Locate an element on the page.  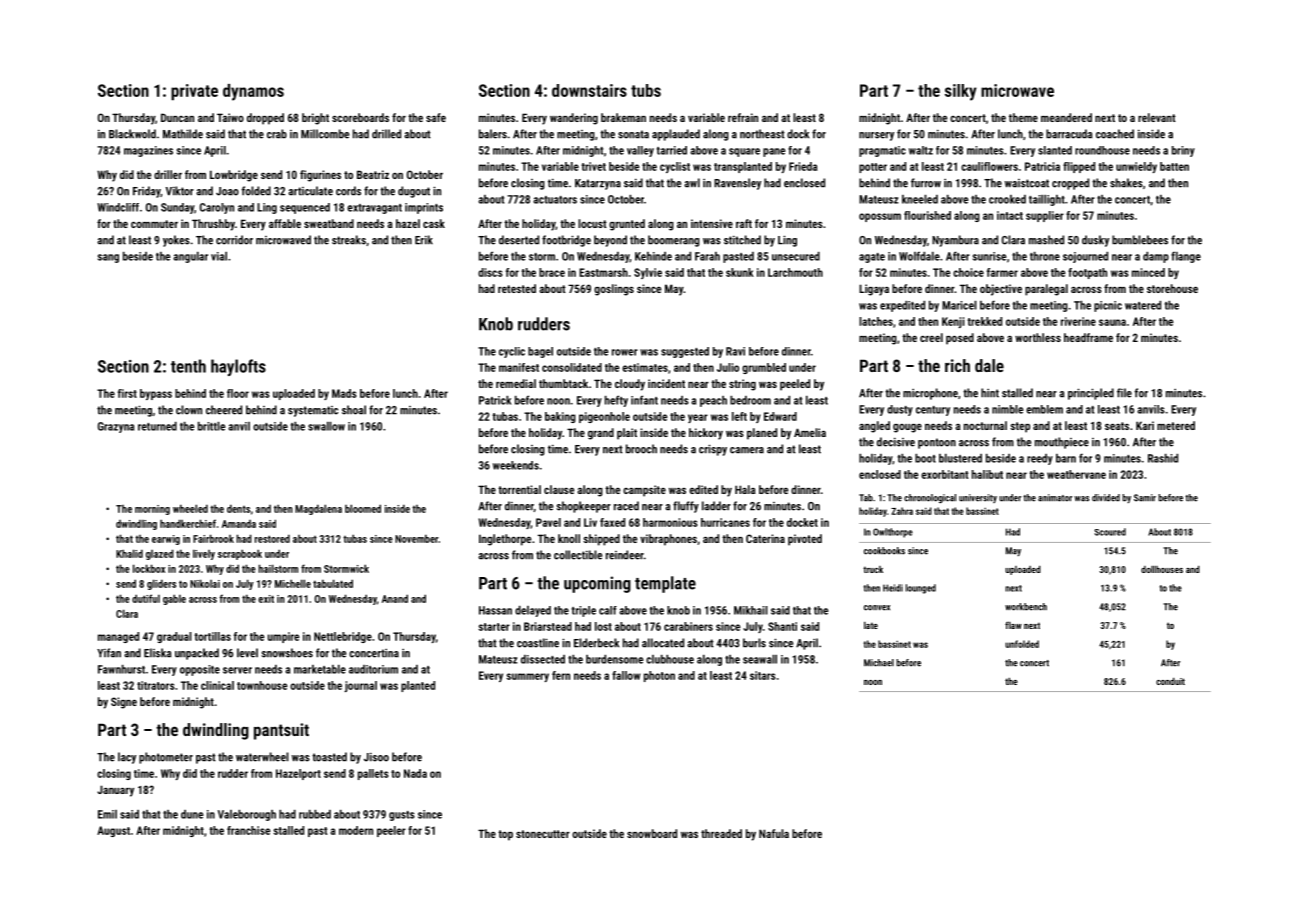
reindeer is located at coordinates (625, 555).
